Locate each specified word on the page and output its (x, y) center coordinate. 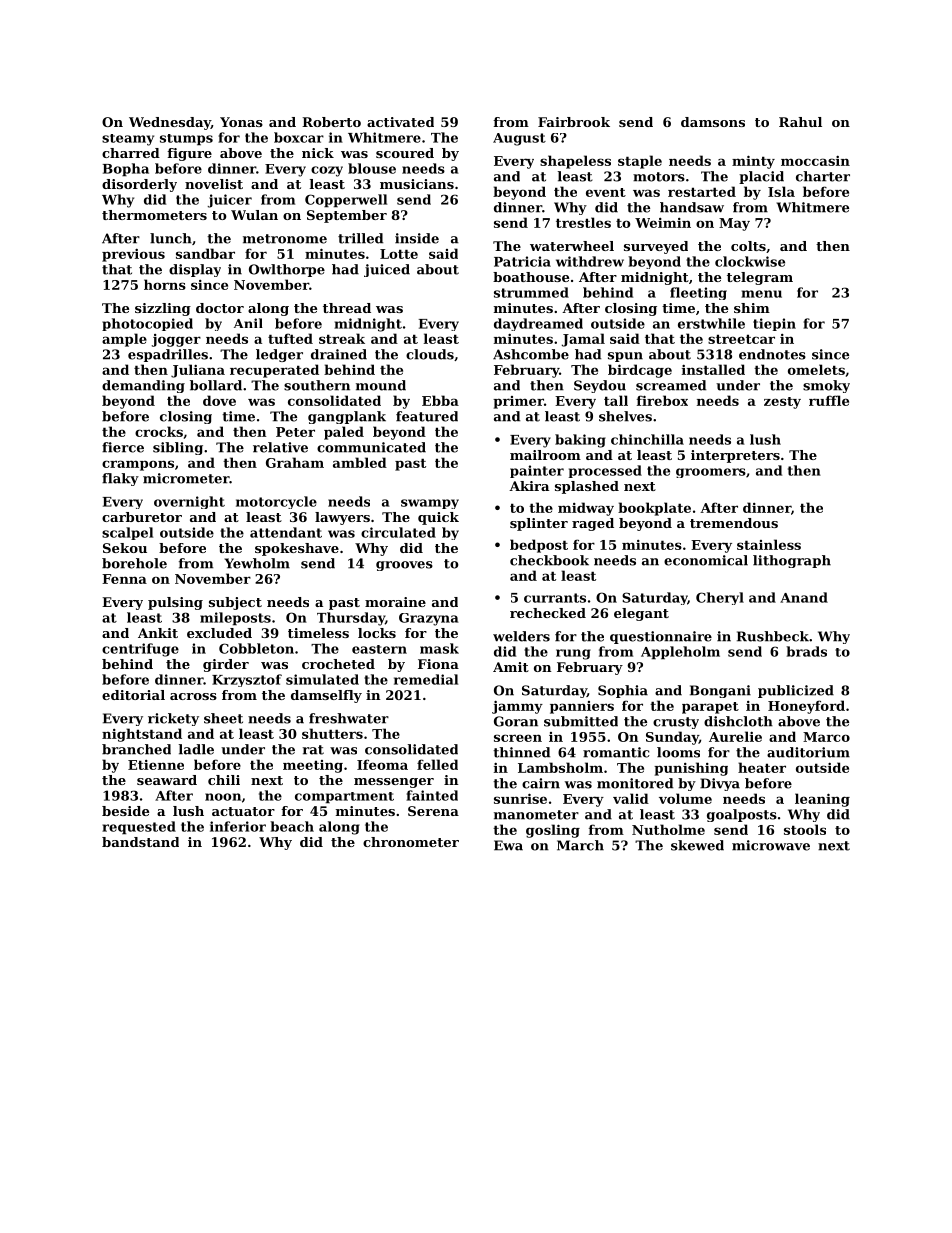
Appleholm (680, 653)
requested (139, 828)
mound (381, 385)
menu (761, 294)
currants (555, 598)
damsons (713, 122)
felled (437, 764)
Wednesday (170, 123)
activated (400, 122)
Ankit (158, 633)
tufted (290, 338)
